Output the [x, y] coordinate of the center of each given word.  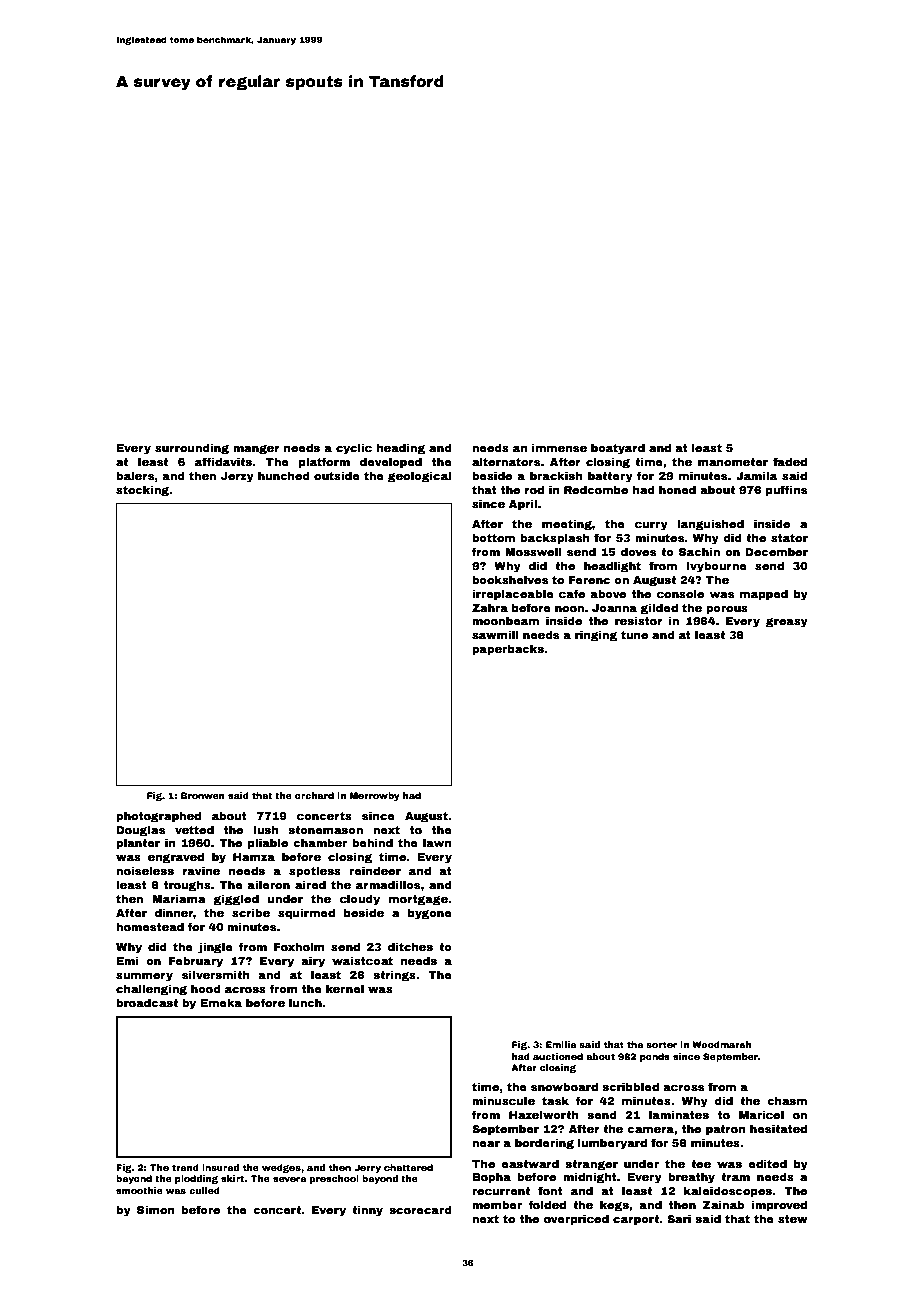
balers [135, 475]
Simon [156, 1209]
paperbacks [508, 650]
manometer [733, 462]
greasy [787, 623]
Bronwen [203, 795]
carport [636, 1220]
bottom [493, 537]
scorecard [420, 1209]
